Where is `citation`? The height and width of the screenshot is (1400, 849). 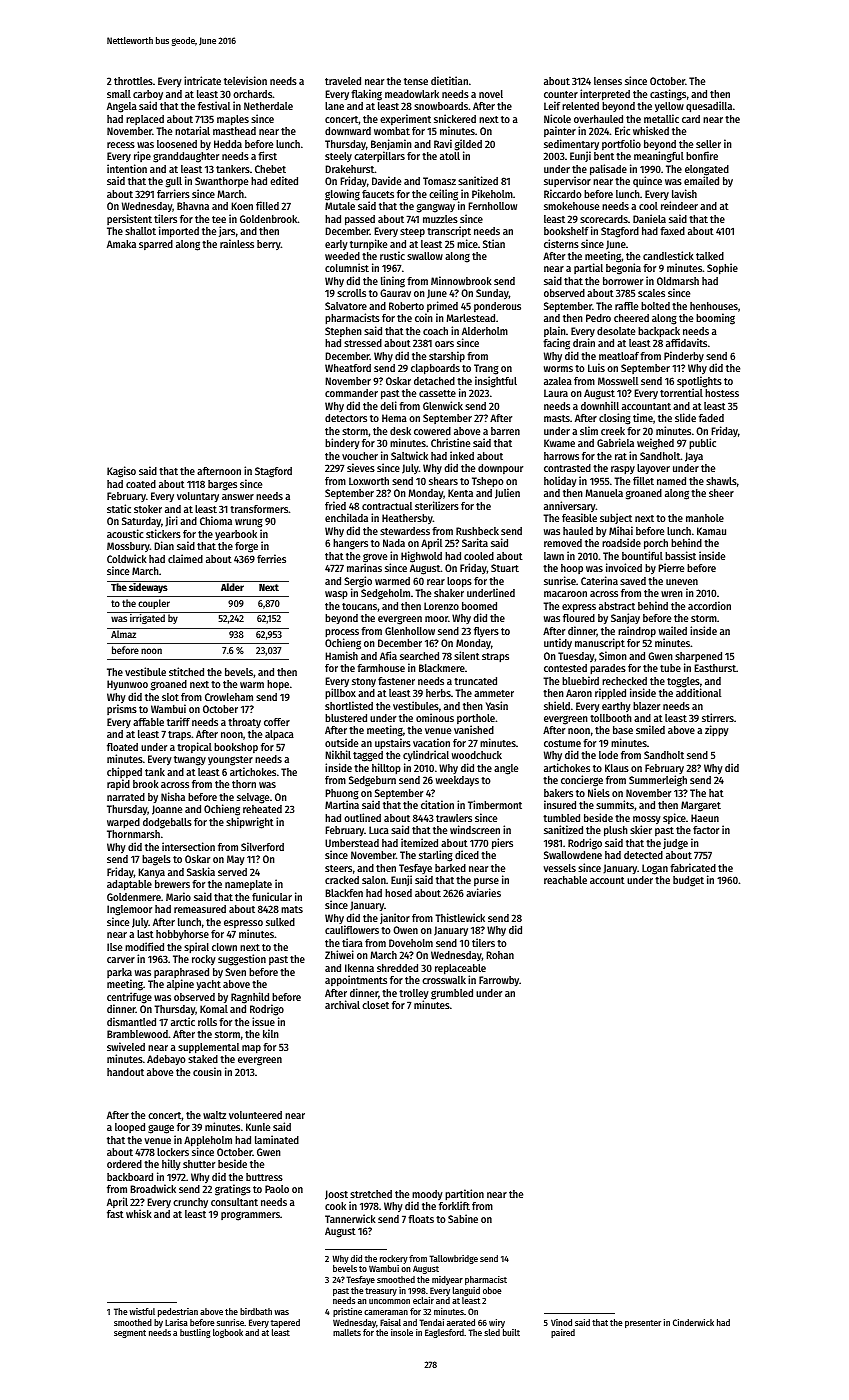 citation is located at coordinates (437, 804).
